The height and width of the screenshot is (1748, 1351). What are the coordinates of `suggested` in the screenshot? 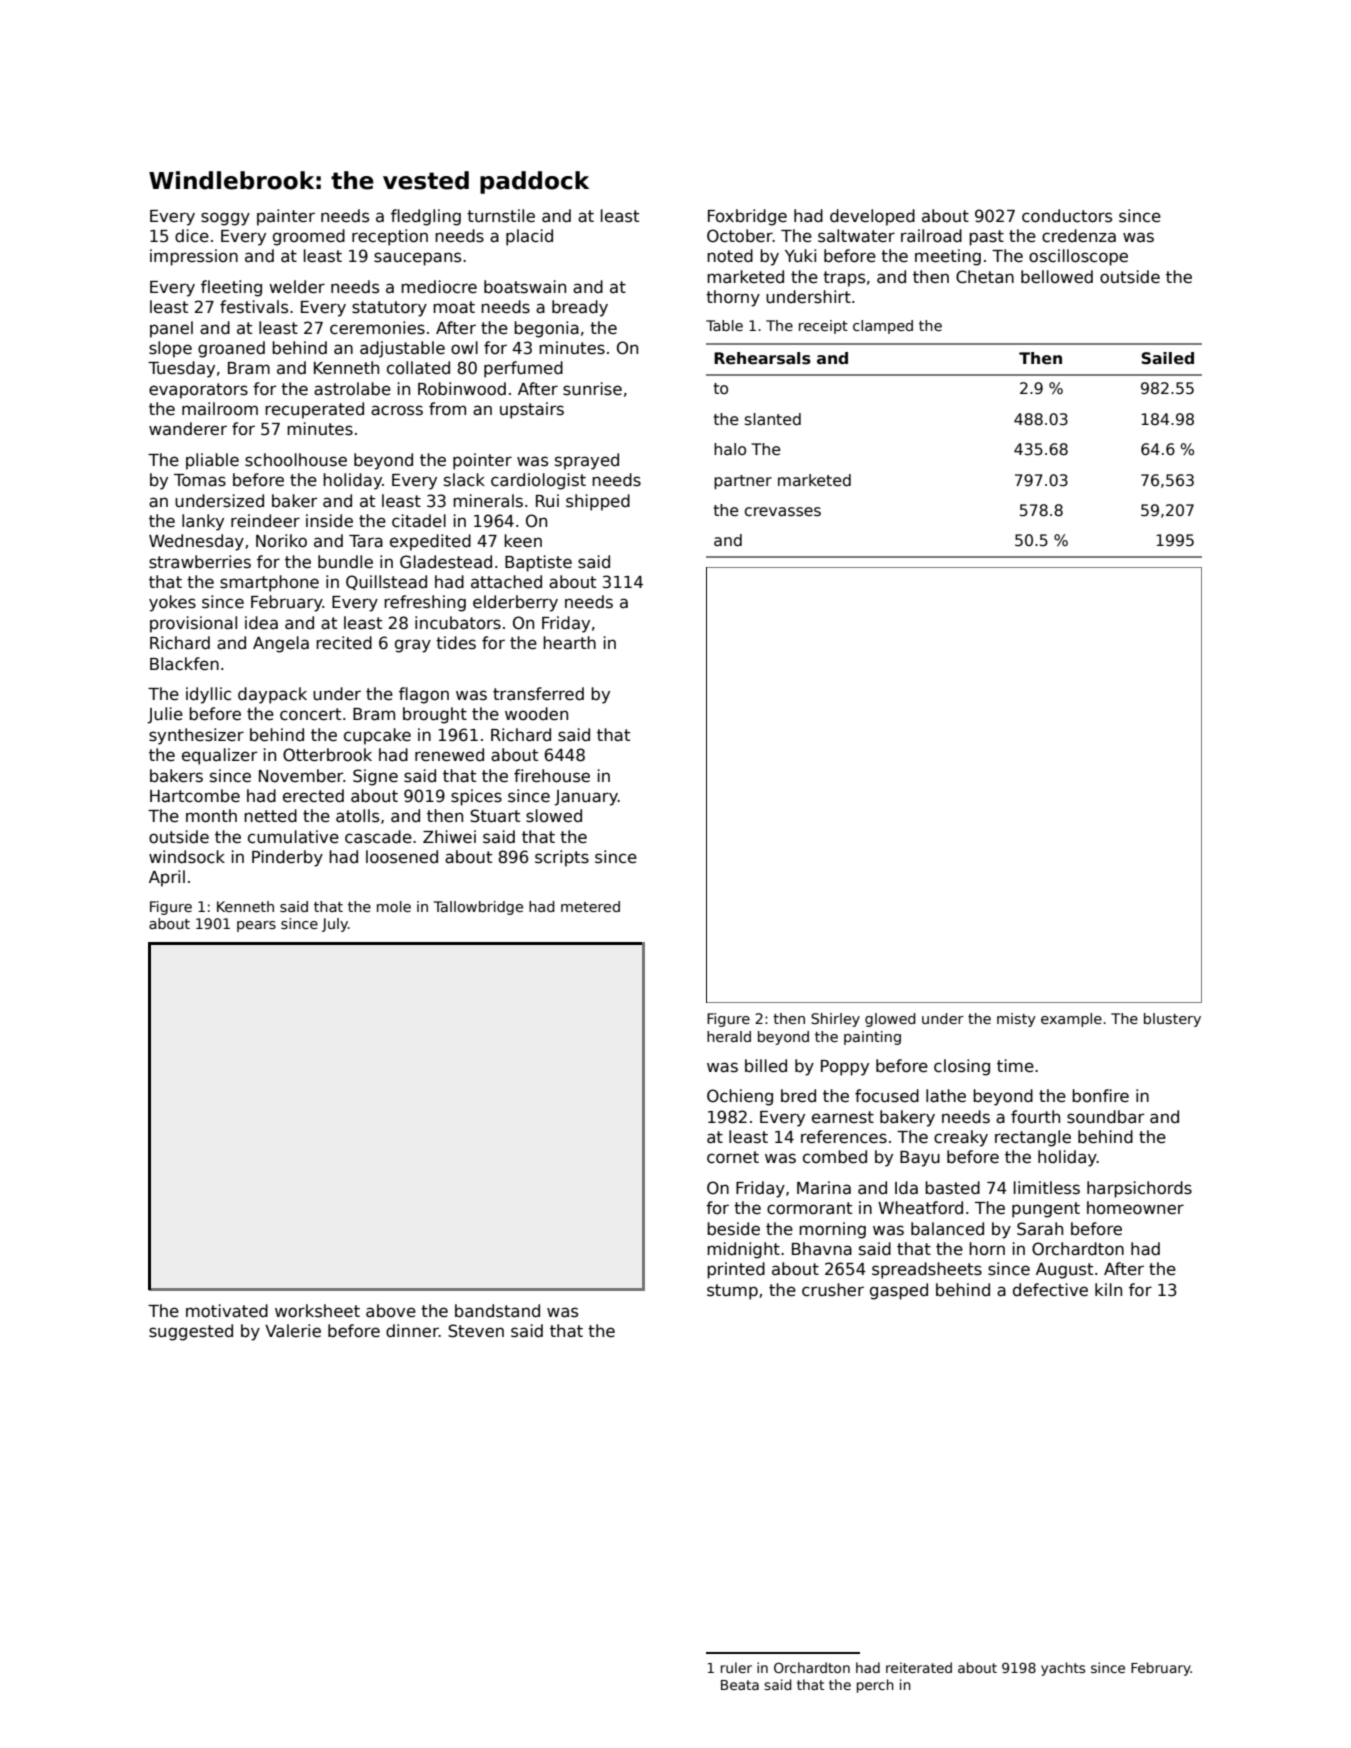 It's located at (191, 1332).
